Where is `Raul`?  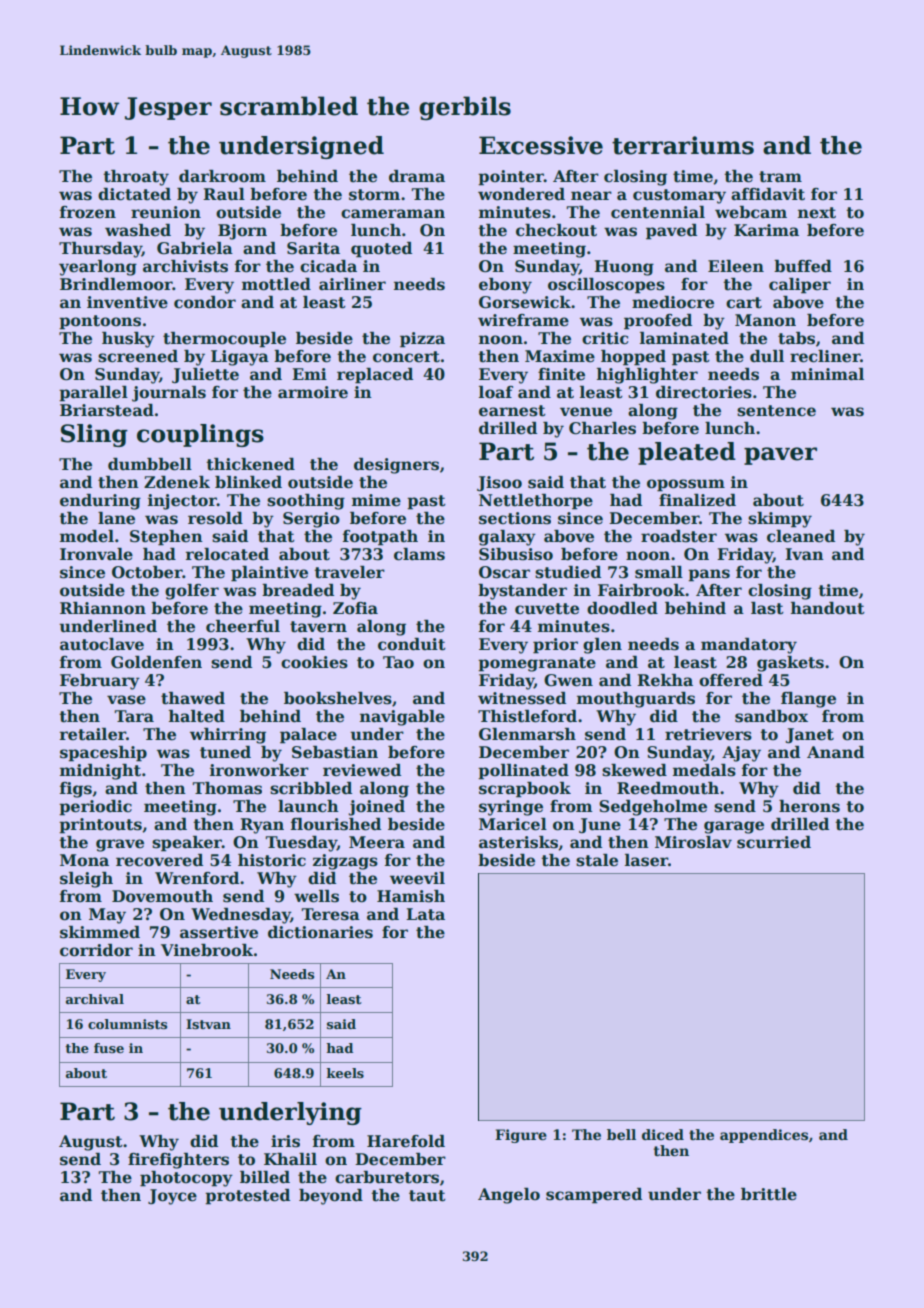 Raul is located at coordinates (224, 194).
